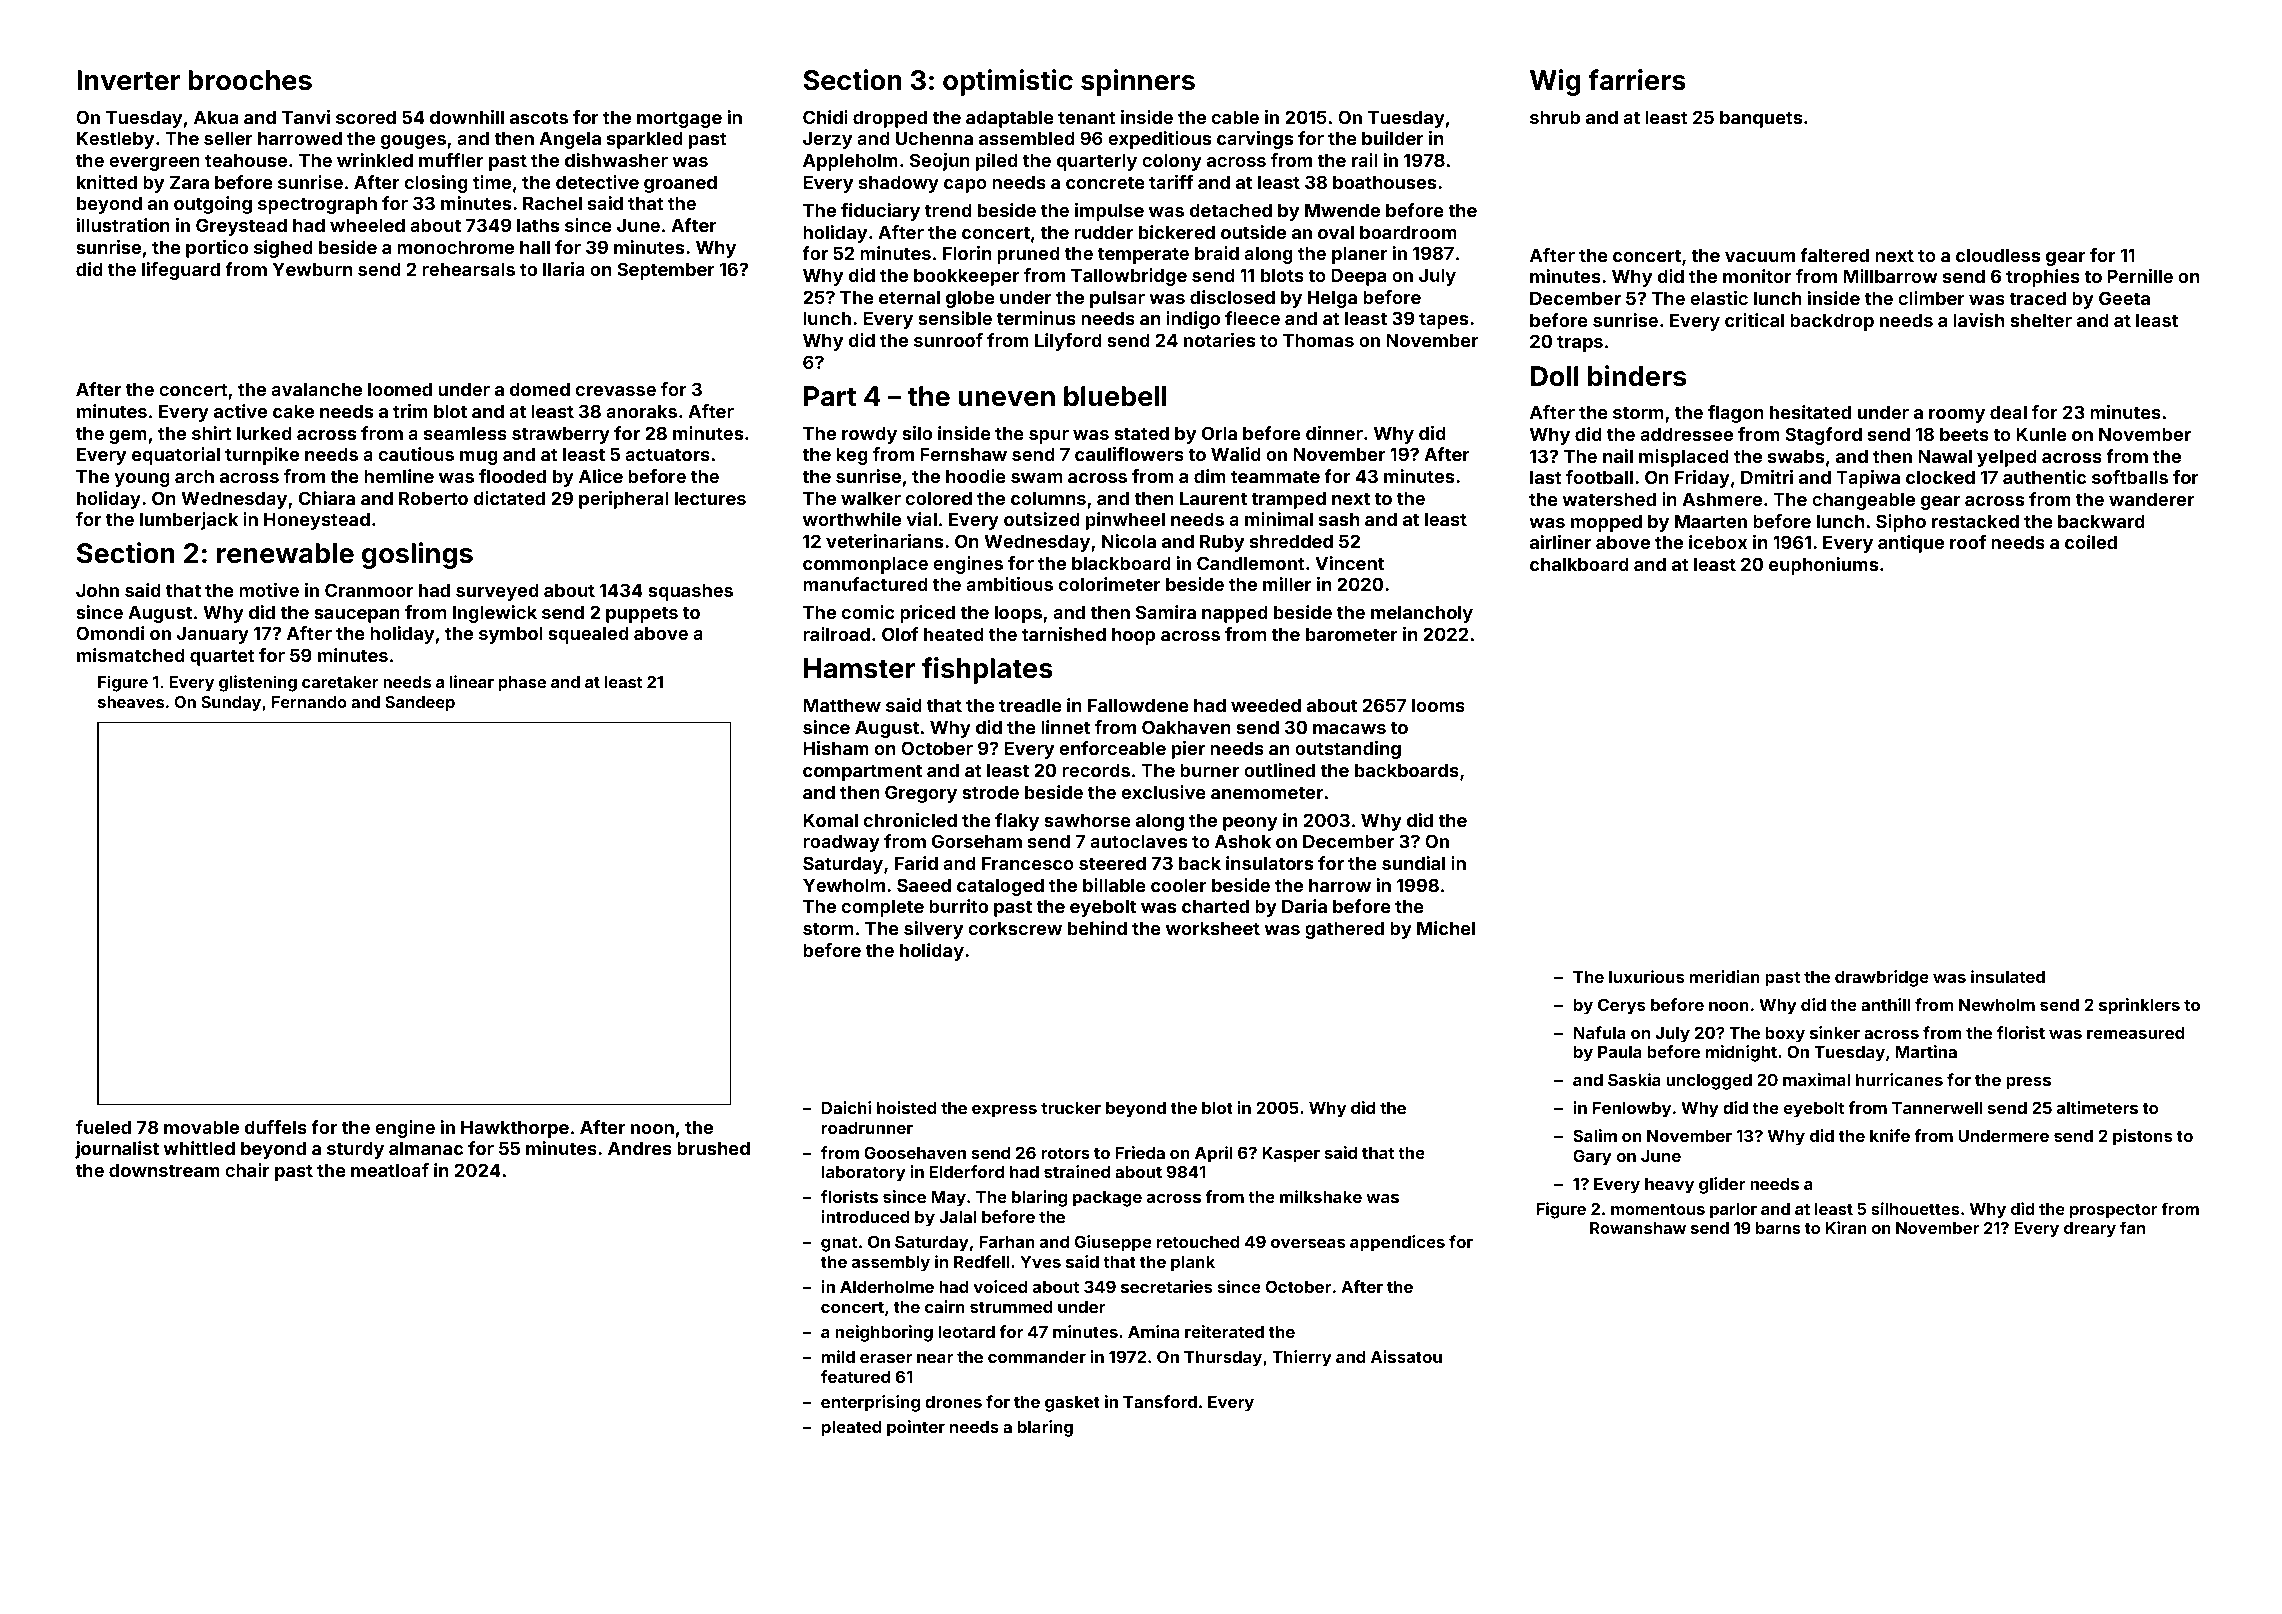 Image resolution: width=2282 pixels, height=1614 pixels. I want to click on Ilaria, so click(564, 269).
